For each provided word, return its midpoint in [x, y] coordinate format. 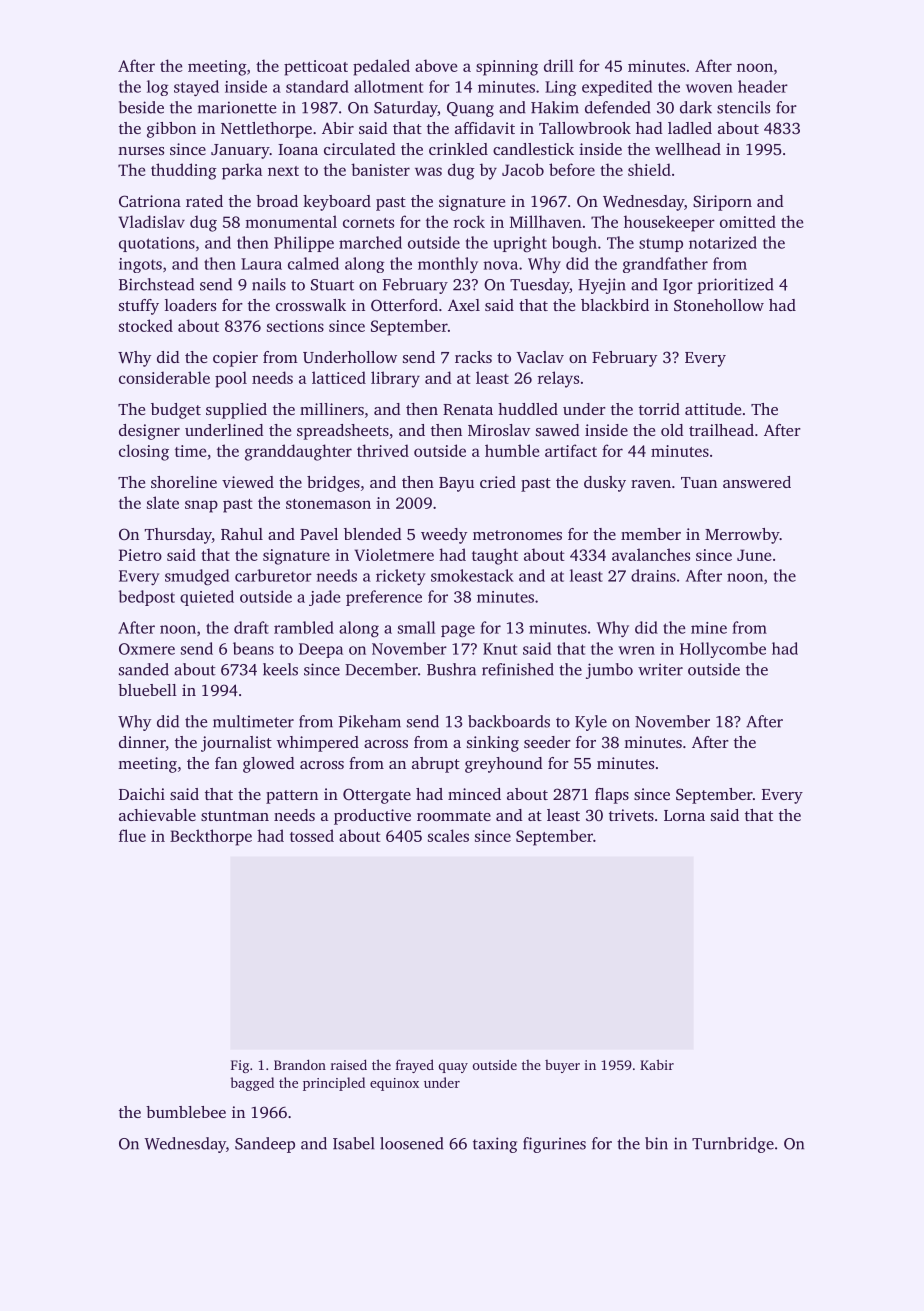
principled [334, 1084]
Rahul [242, 534]
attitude [713, 409]
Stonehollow [719, 305]
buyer [562, 1066]
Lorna [684, 815]
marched [370, 242]
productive [372, 817]
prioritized [735, 286]
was [428, 171]
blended [373, 534]
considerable [164, 377]
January [240, 151]
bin [656, 1143]
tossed [312, 835]
